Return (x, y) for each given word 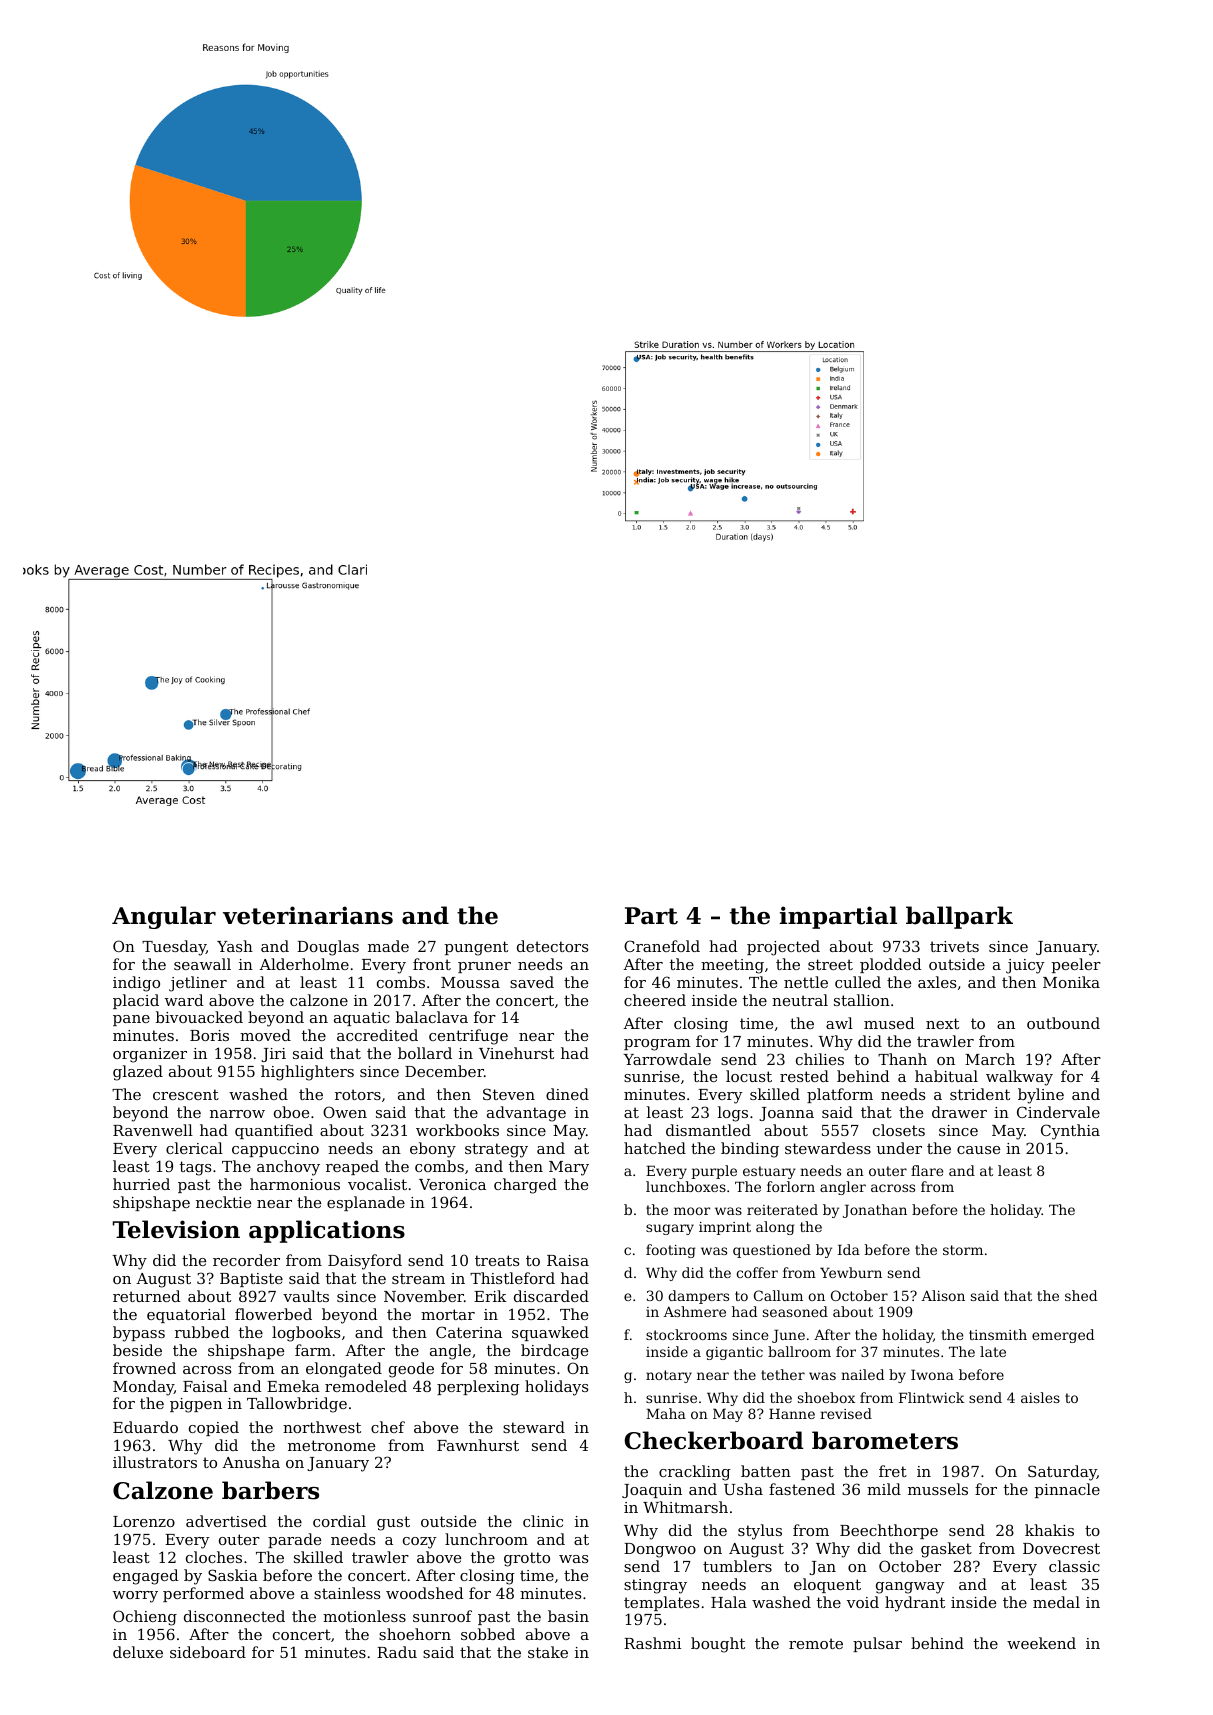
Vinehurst (516, 1053)
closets (899, 1130)
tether (783, 1374)
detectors (552, 946)
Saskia (233, 1575)
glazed (138, 1073)
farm (313, 1350)
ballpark (959, 917)
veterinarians (308, 915)
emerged (1063, 1336)
